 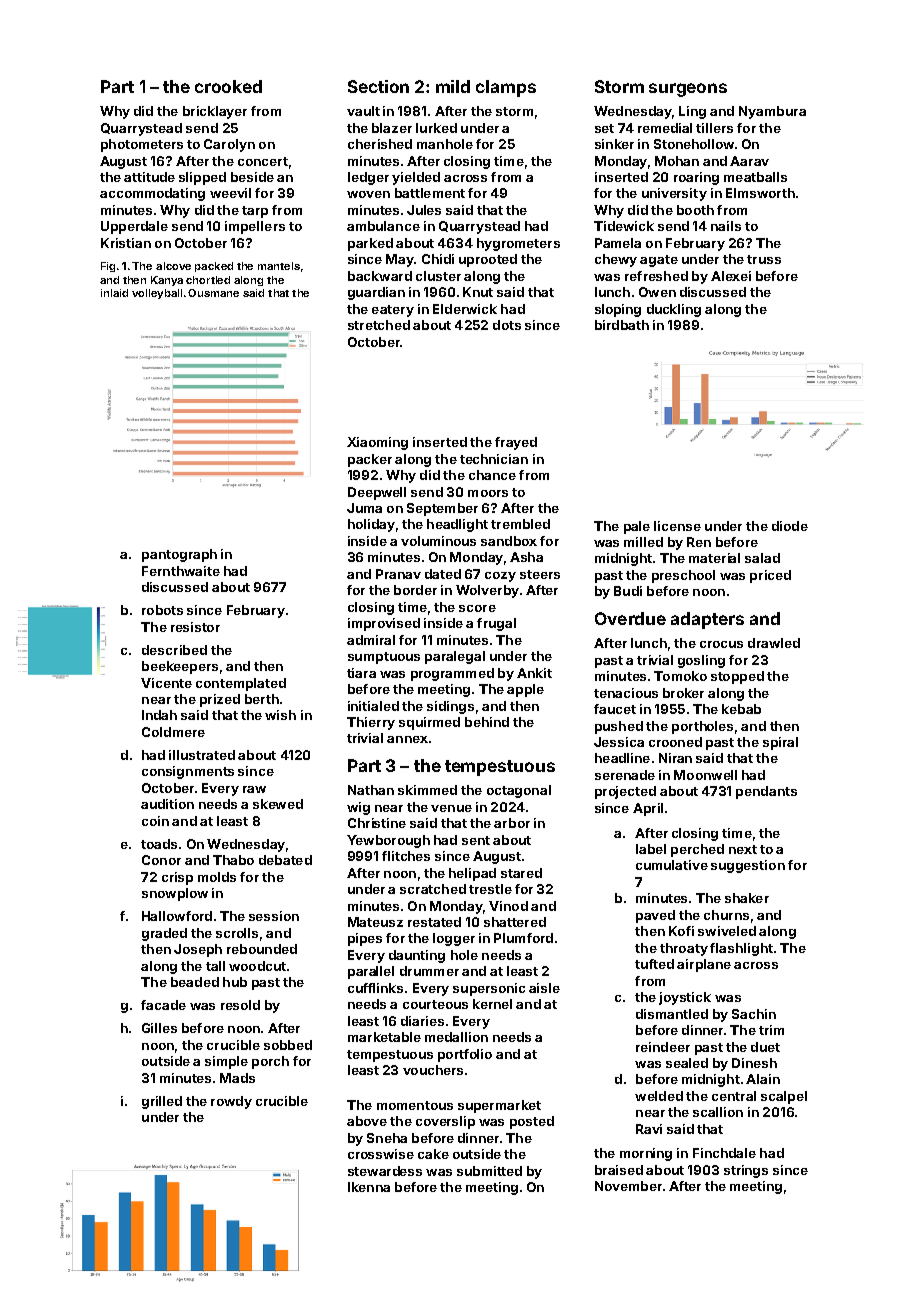 What do you see at coordinates (465, 309) in the document?
I see `Elderwick` at bounding box center [465, 309].
